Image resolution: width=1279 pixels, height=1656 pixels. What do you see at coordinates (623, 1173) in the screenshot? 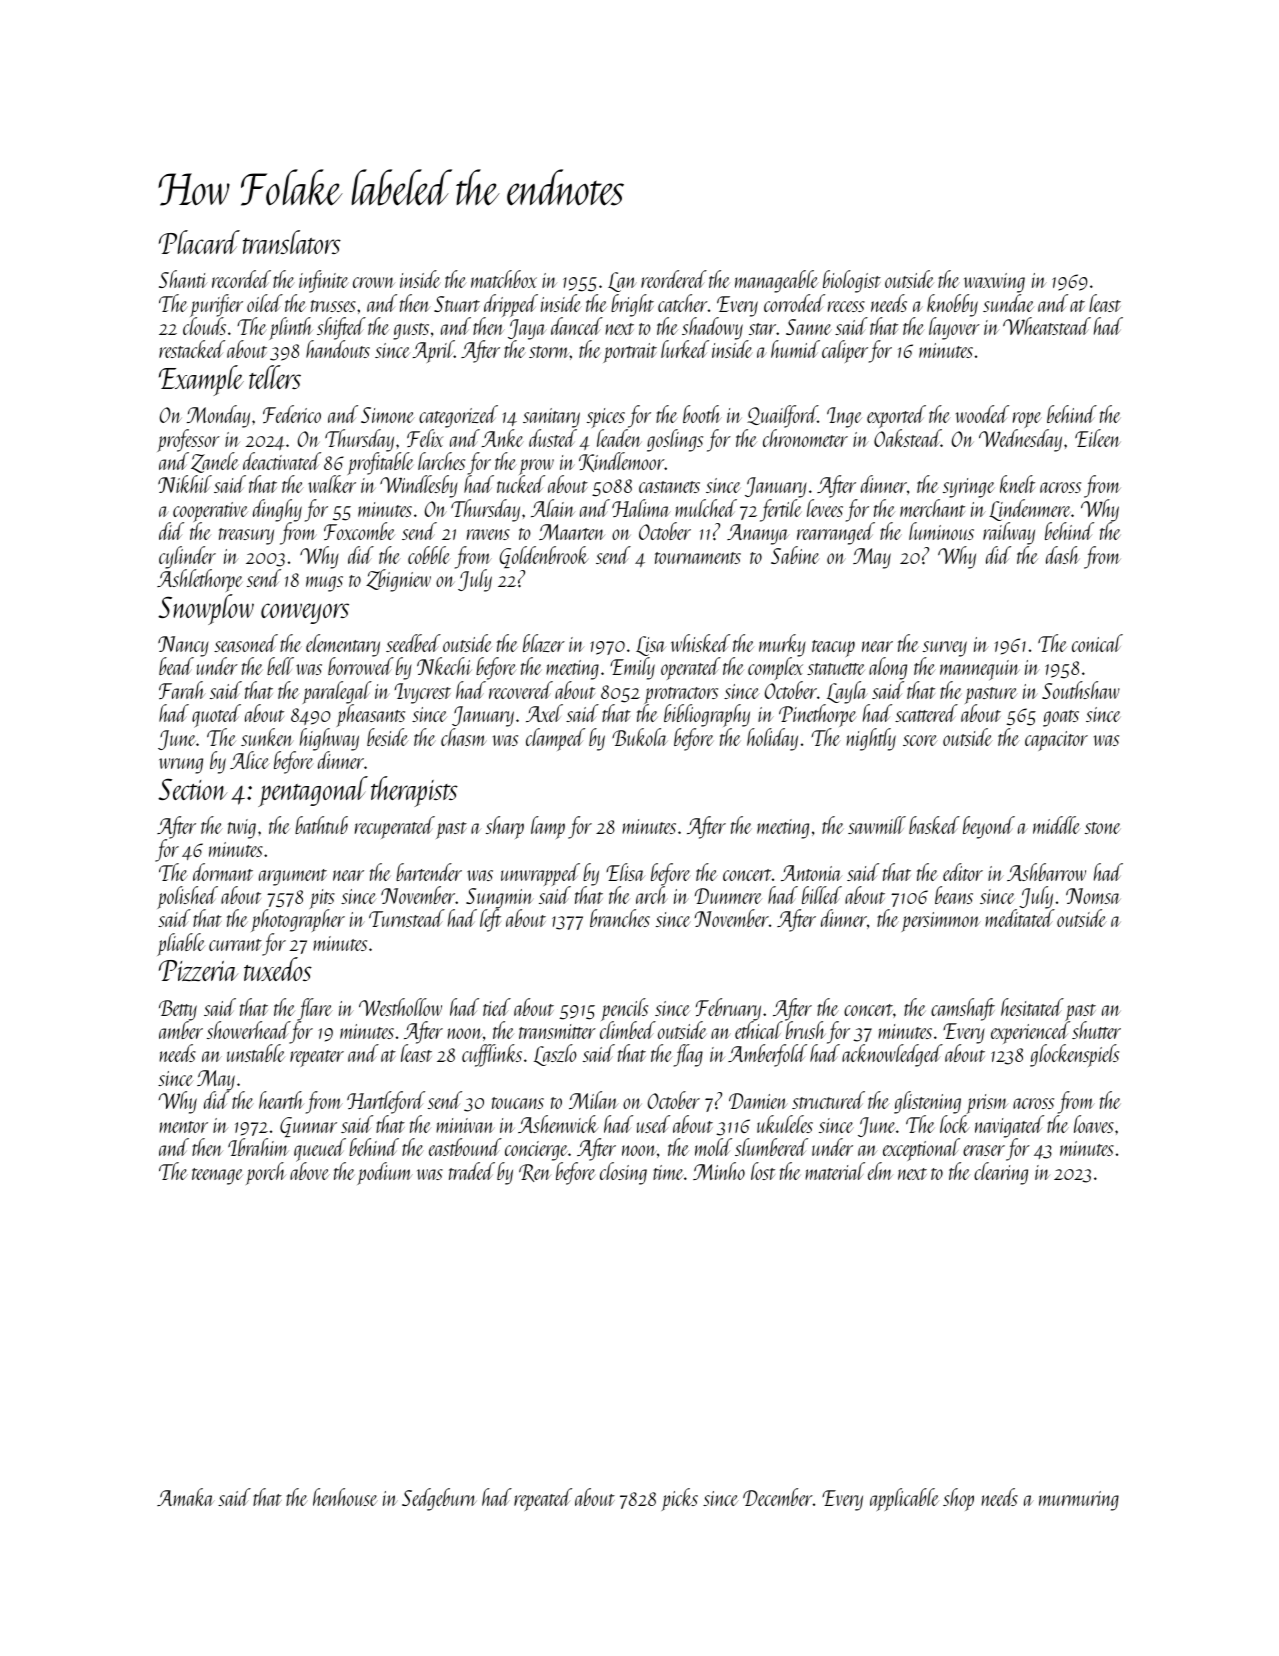
I see `closing` at bounding box center [623, 1173].
